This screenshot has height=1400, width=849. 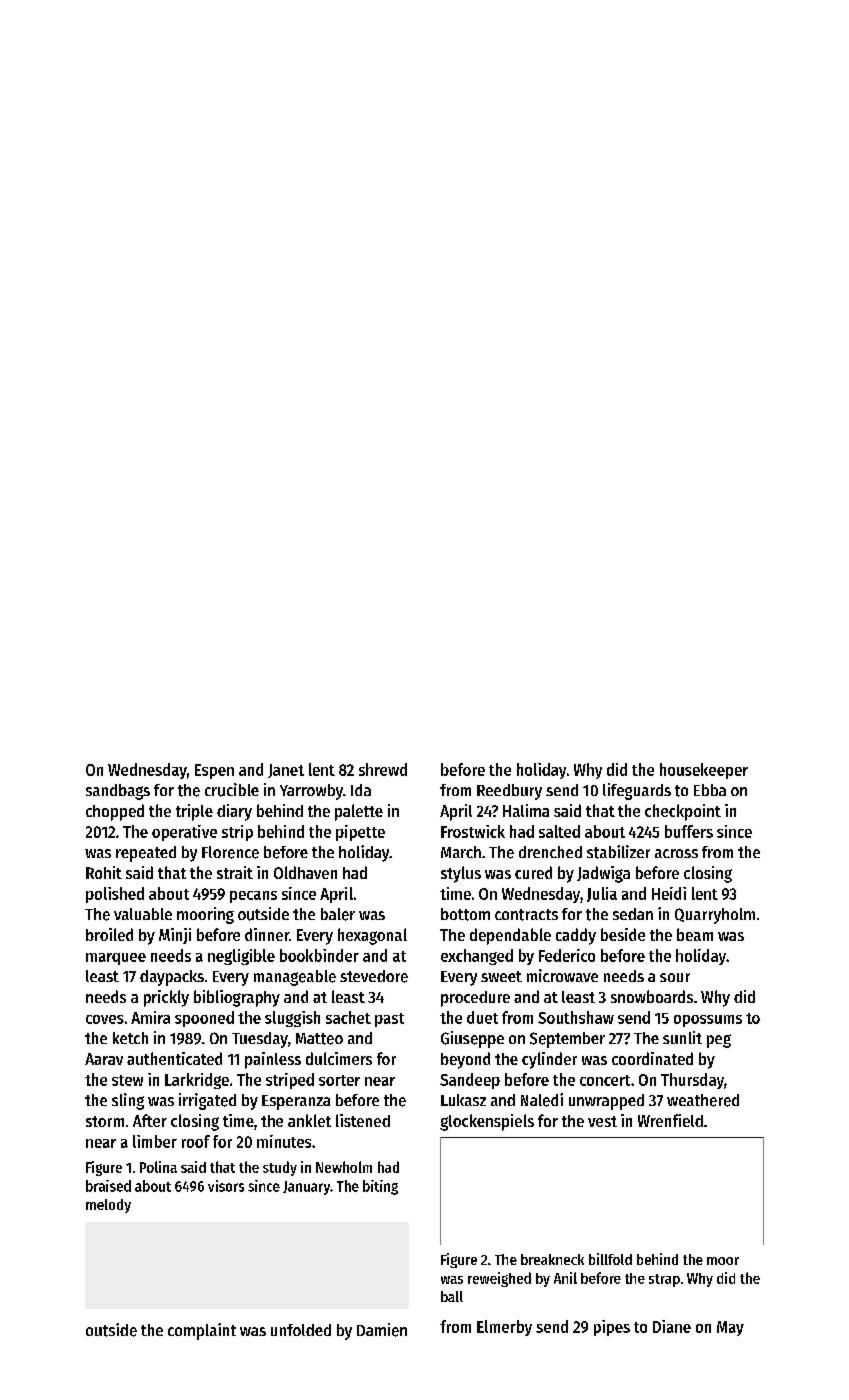 What do you see at coordinates (237, 998) in the screenshot?
I see `bibliography` at bounding box center [237, 998].
